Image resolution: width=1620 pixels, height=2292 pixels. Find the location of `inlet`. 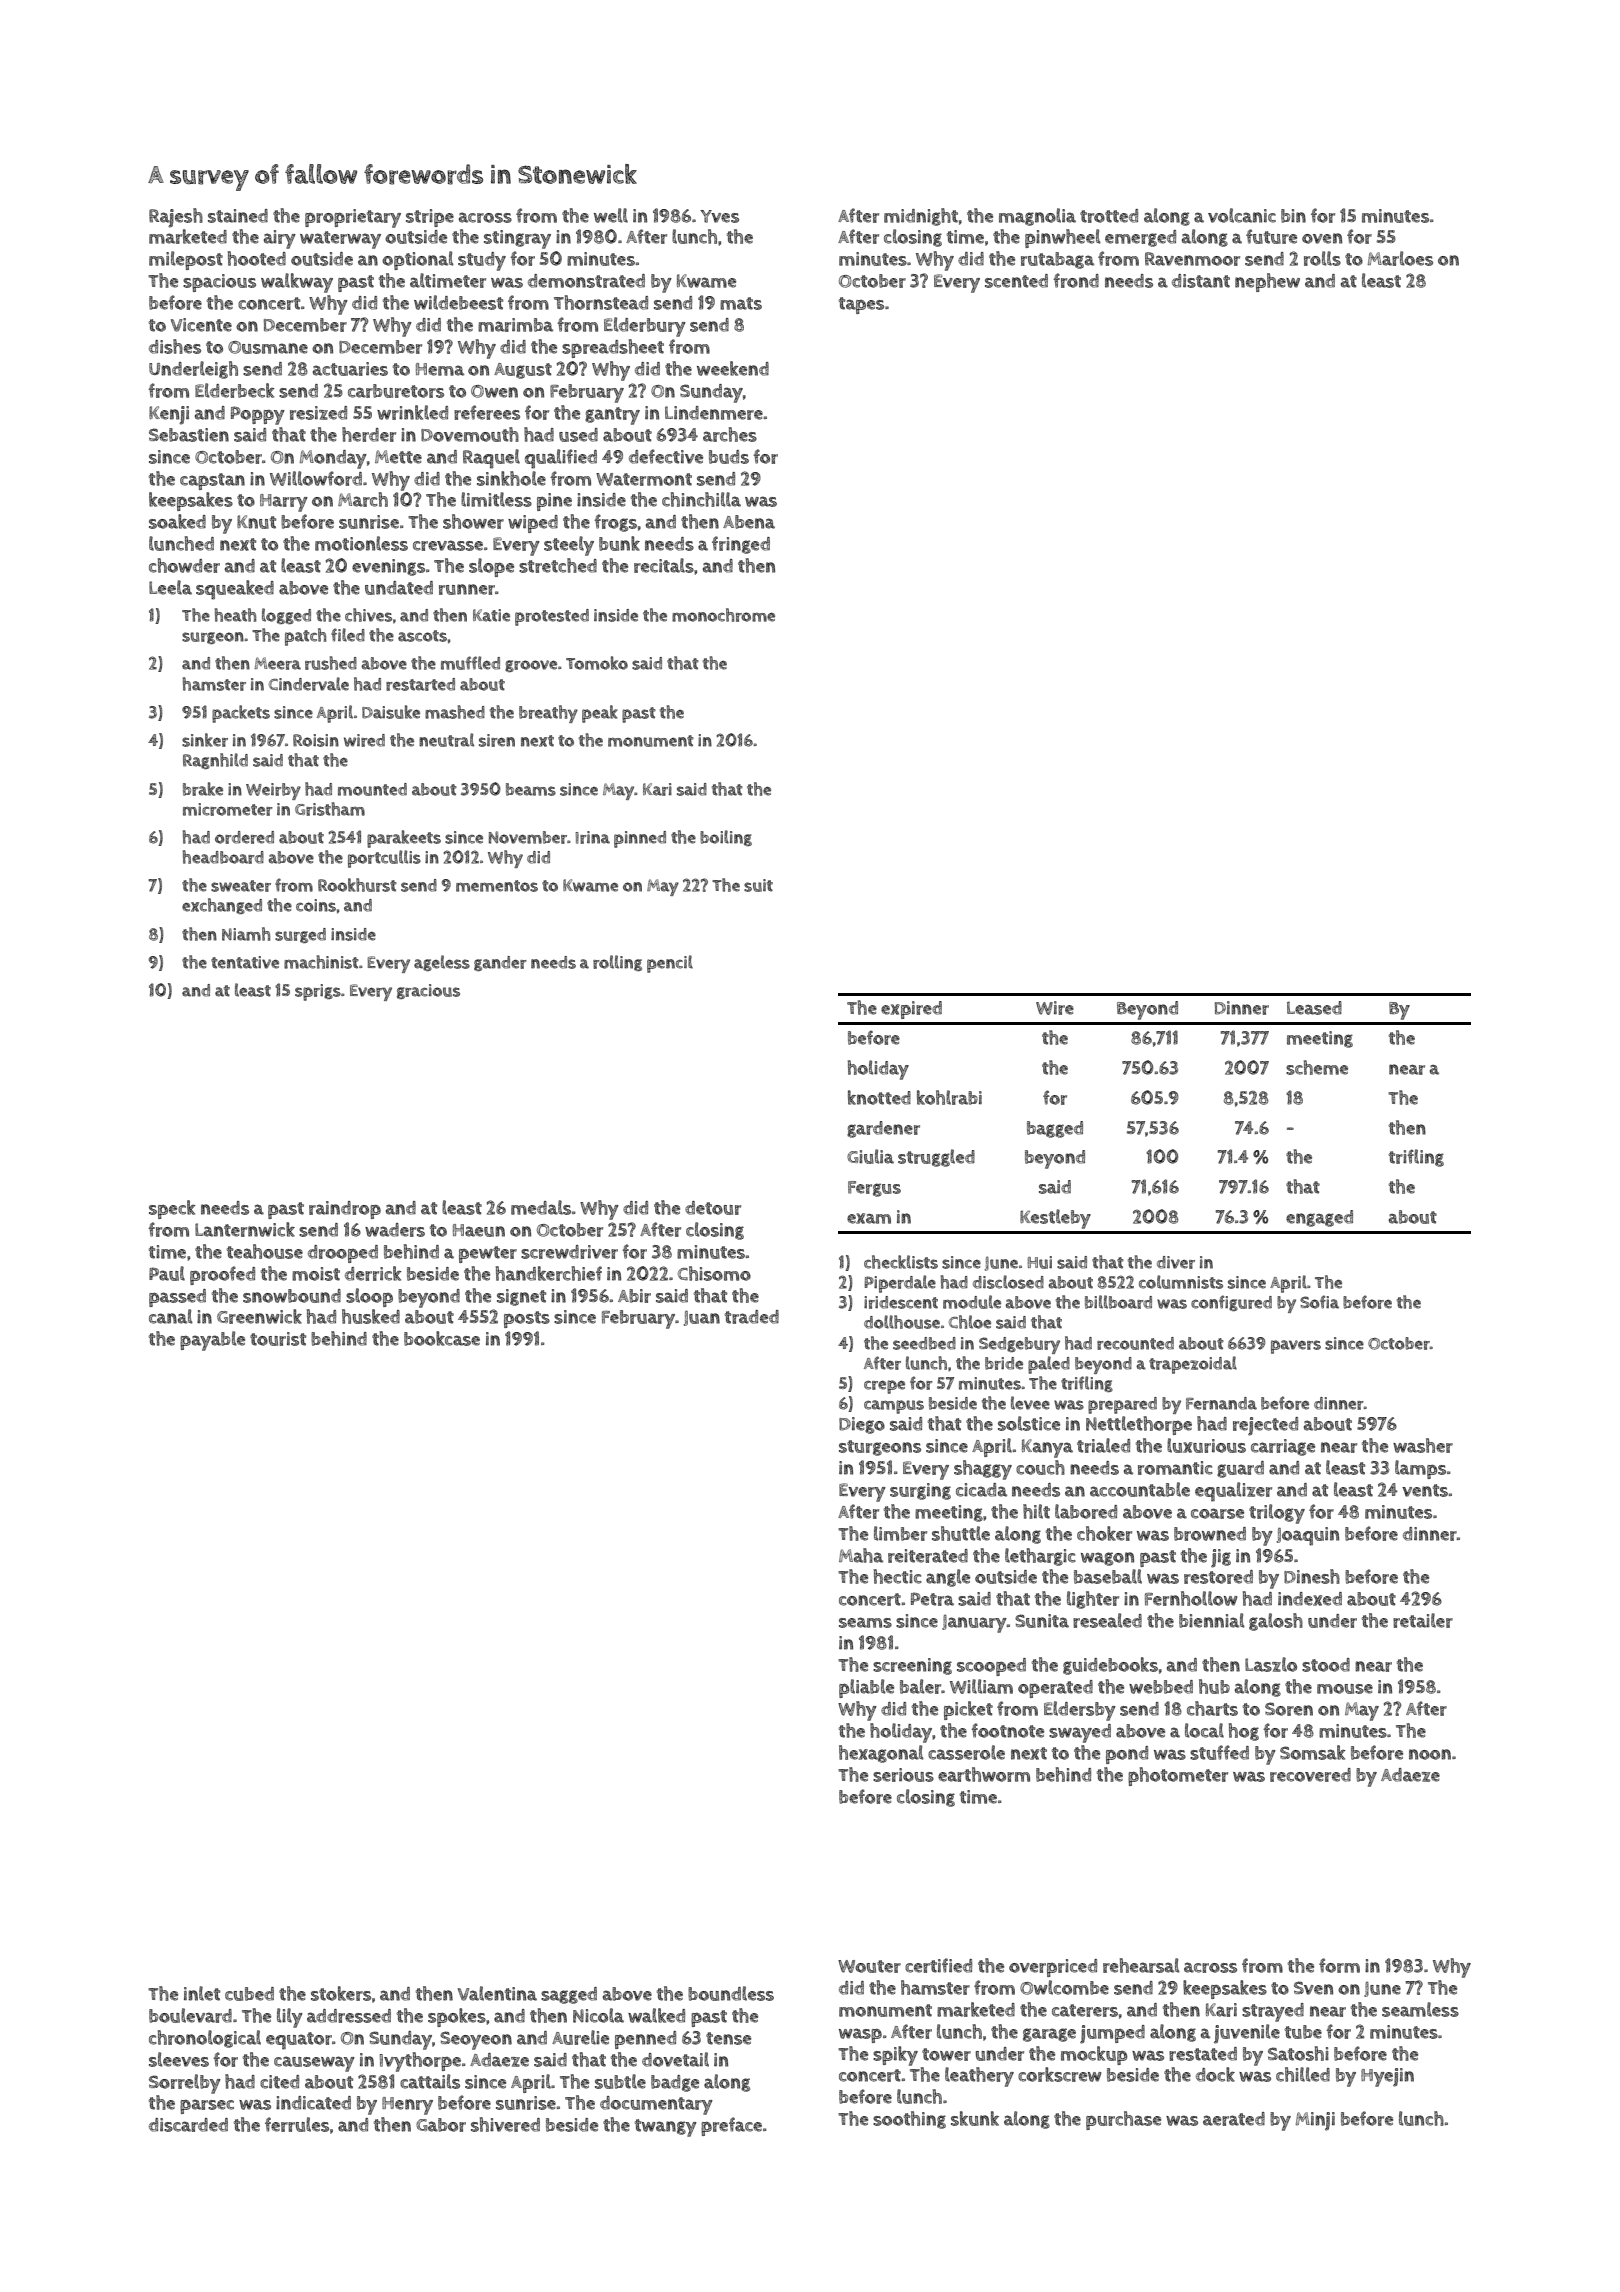

inlet is located at coordinates (202, 1993).
